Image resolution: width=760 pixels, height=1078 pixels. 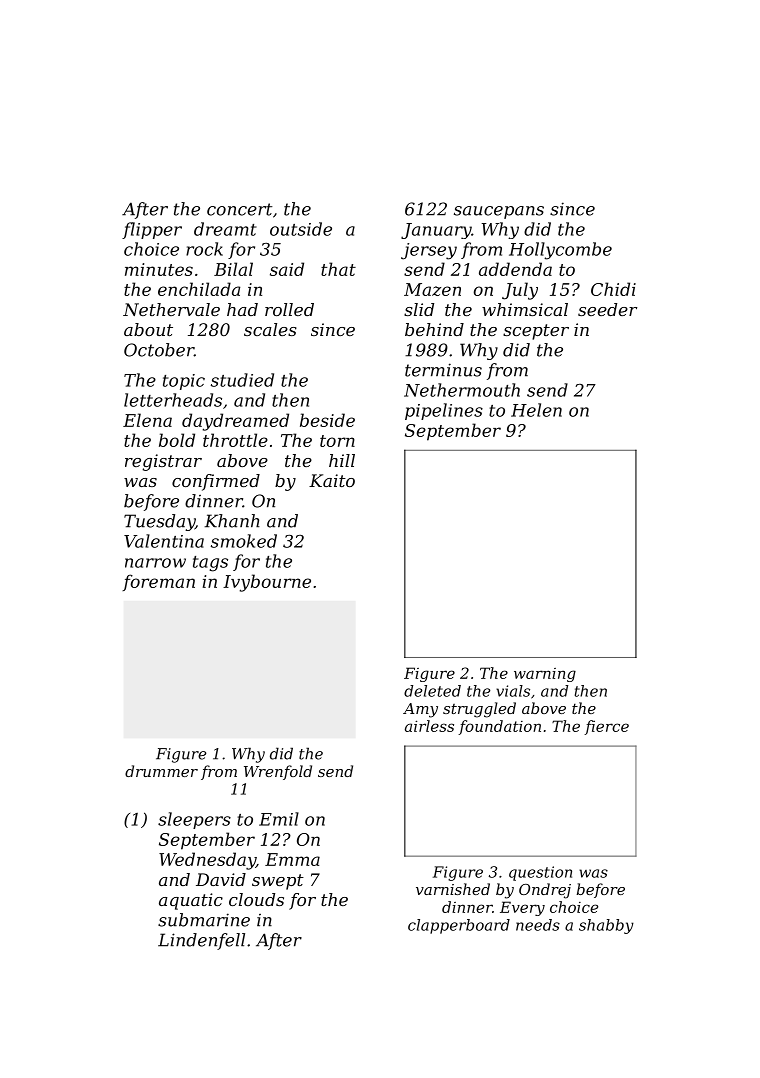 What do you see at coordinates (545, 891) in the document?
I see `Ondrej` at bounding box center [545, 891].
